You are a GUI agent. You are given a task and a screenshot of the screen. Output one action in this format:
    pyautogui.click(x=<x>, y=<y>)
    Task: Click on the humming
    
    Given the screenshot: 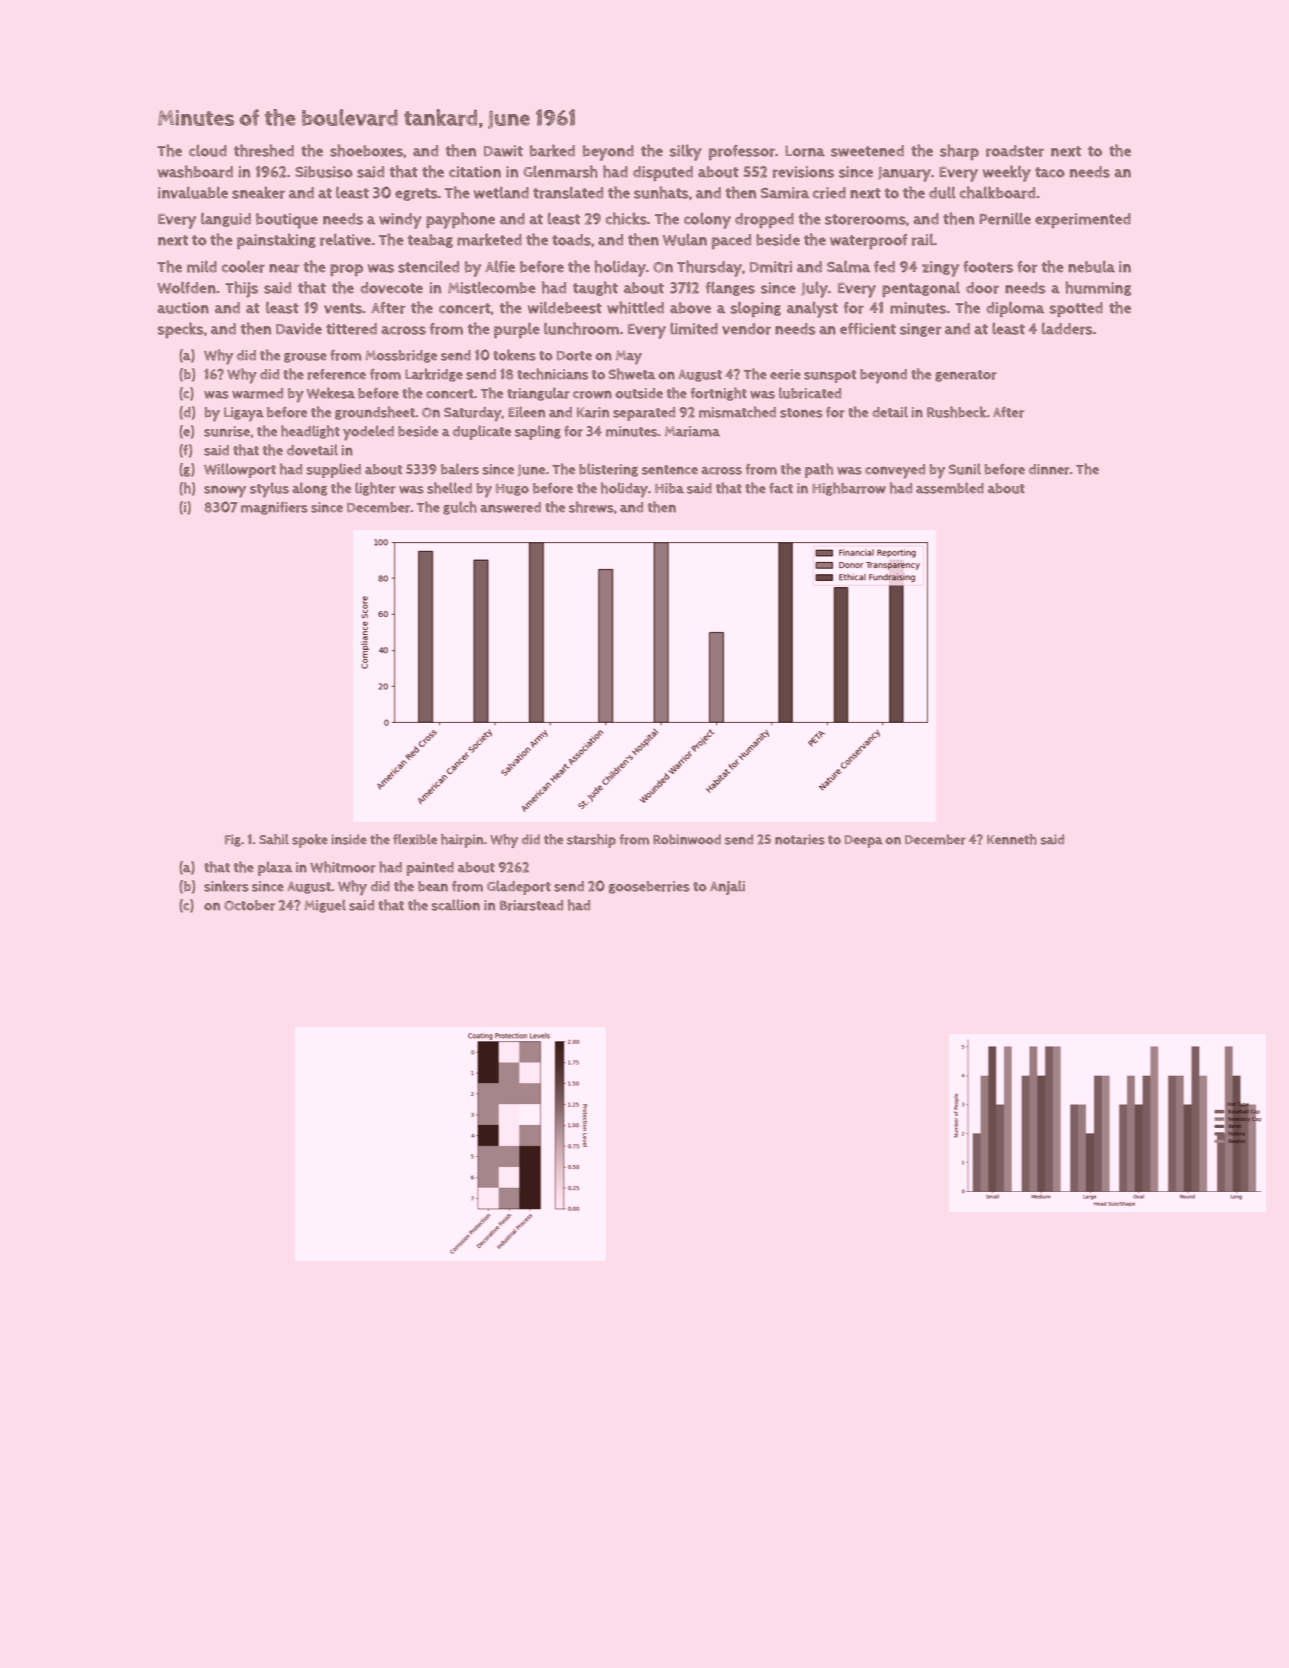 What is the action you would take?
    pyautogui.click(x=1098, y=288)
